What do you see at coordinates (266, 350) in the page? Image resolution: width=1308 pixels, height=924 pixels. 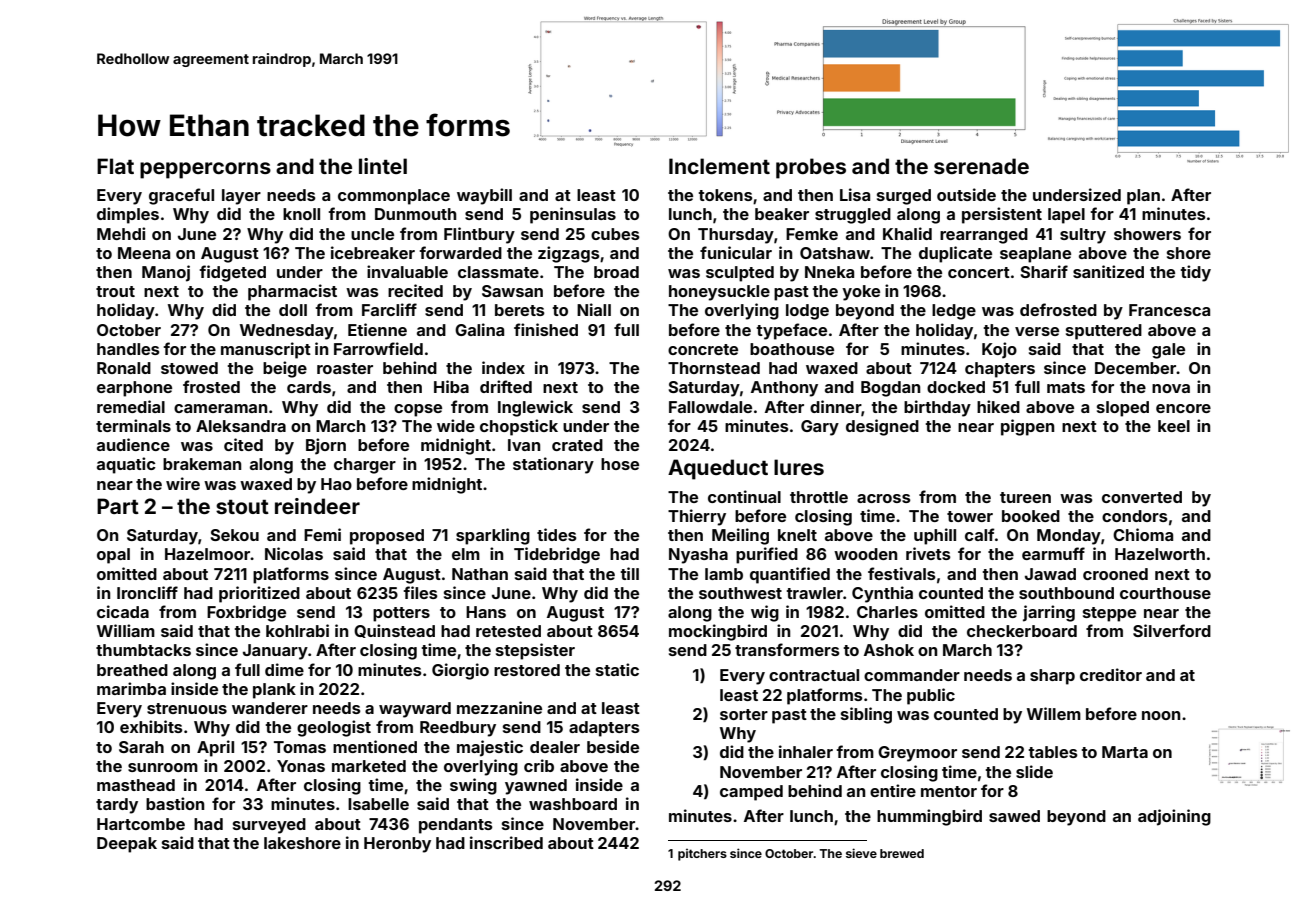 I see `manuscript` at bounding box center [266, 350].
